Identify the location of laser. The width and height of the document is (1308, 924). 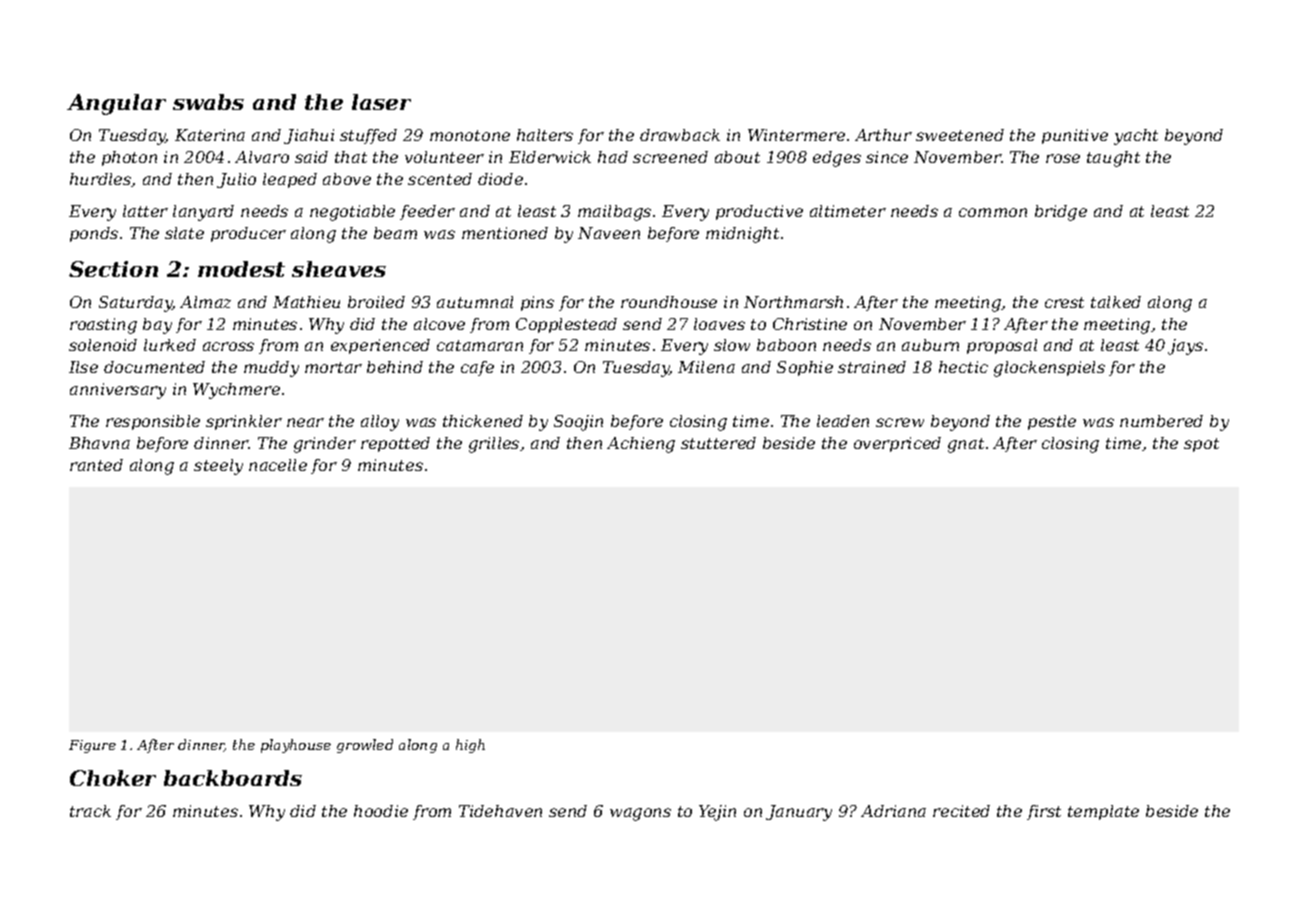
(381, 102).
